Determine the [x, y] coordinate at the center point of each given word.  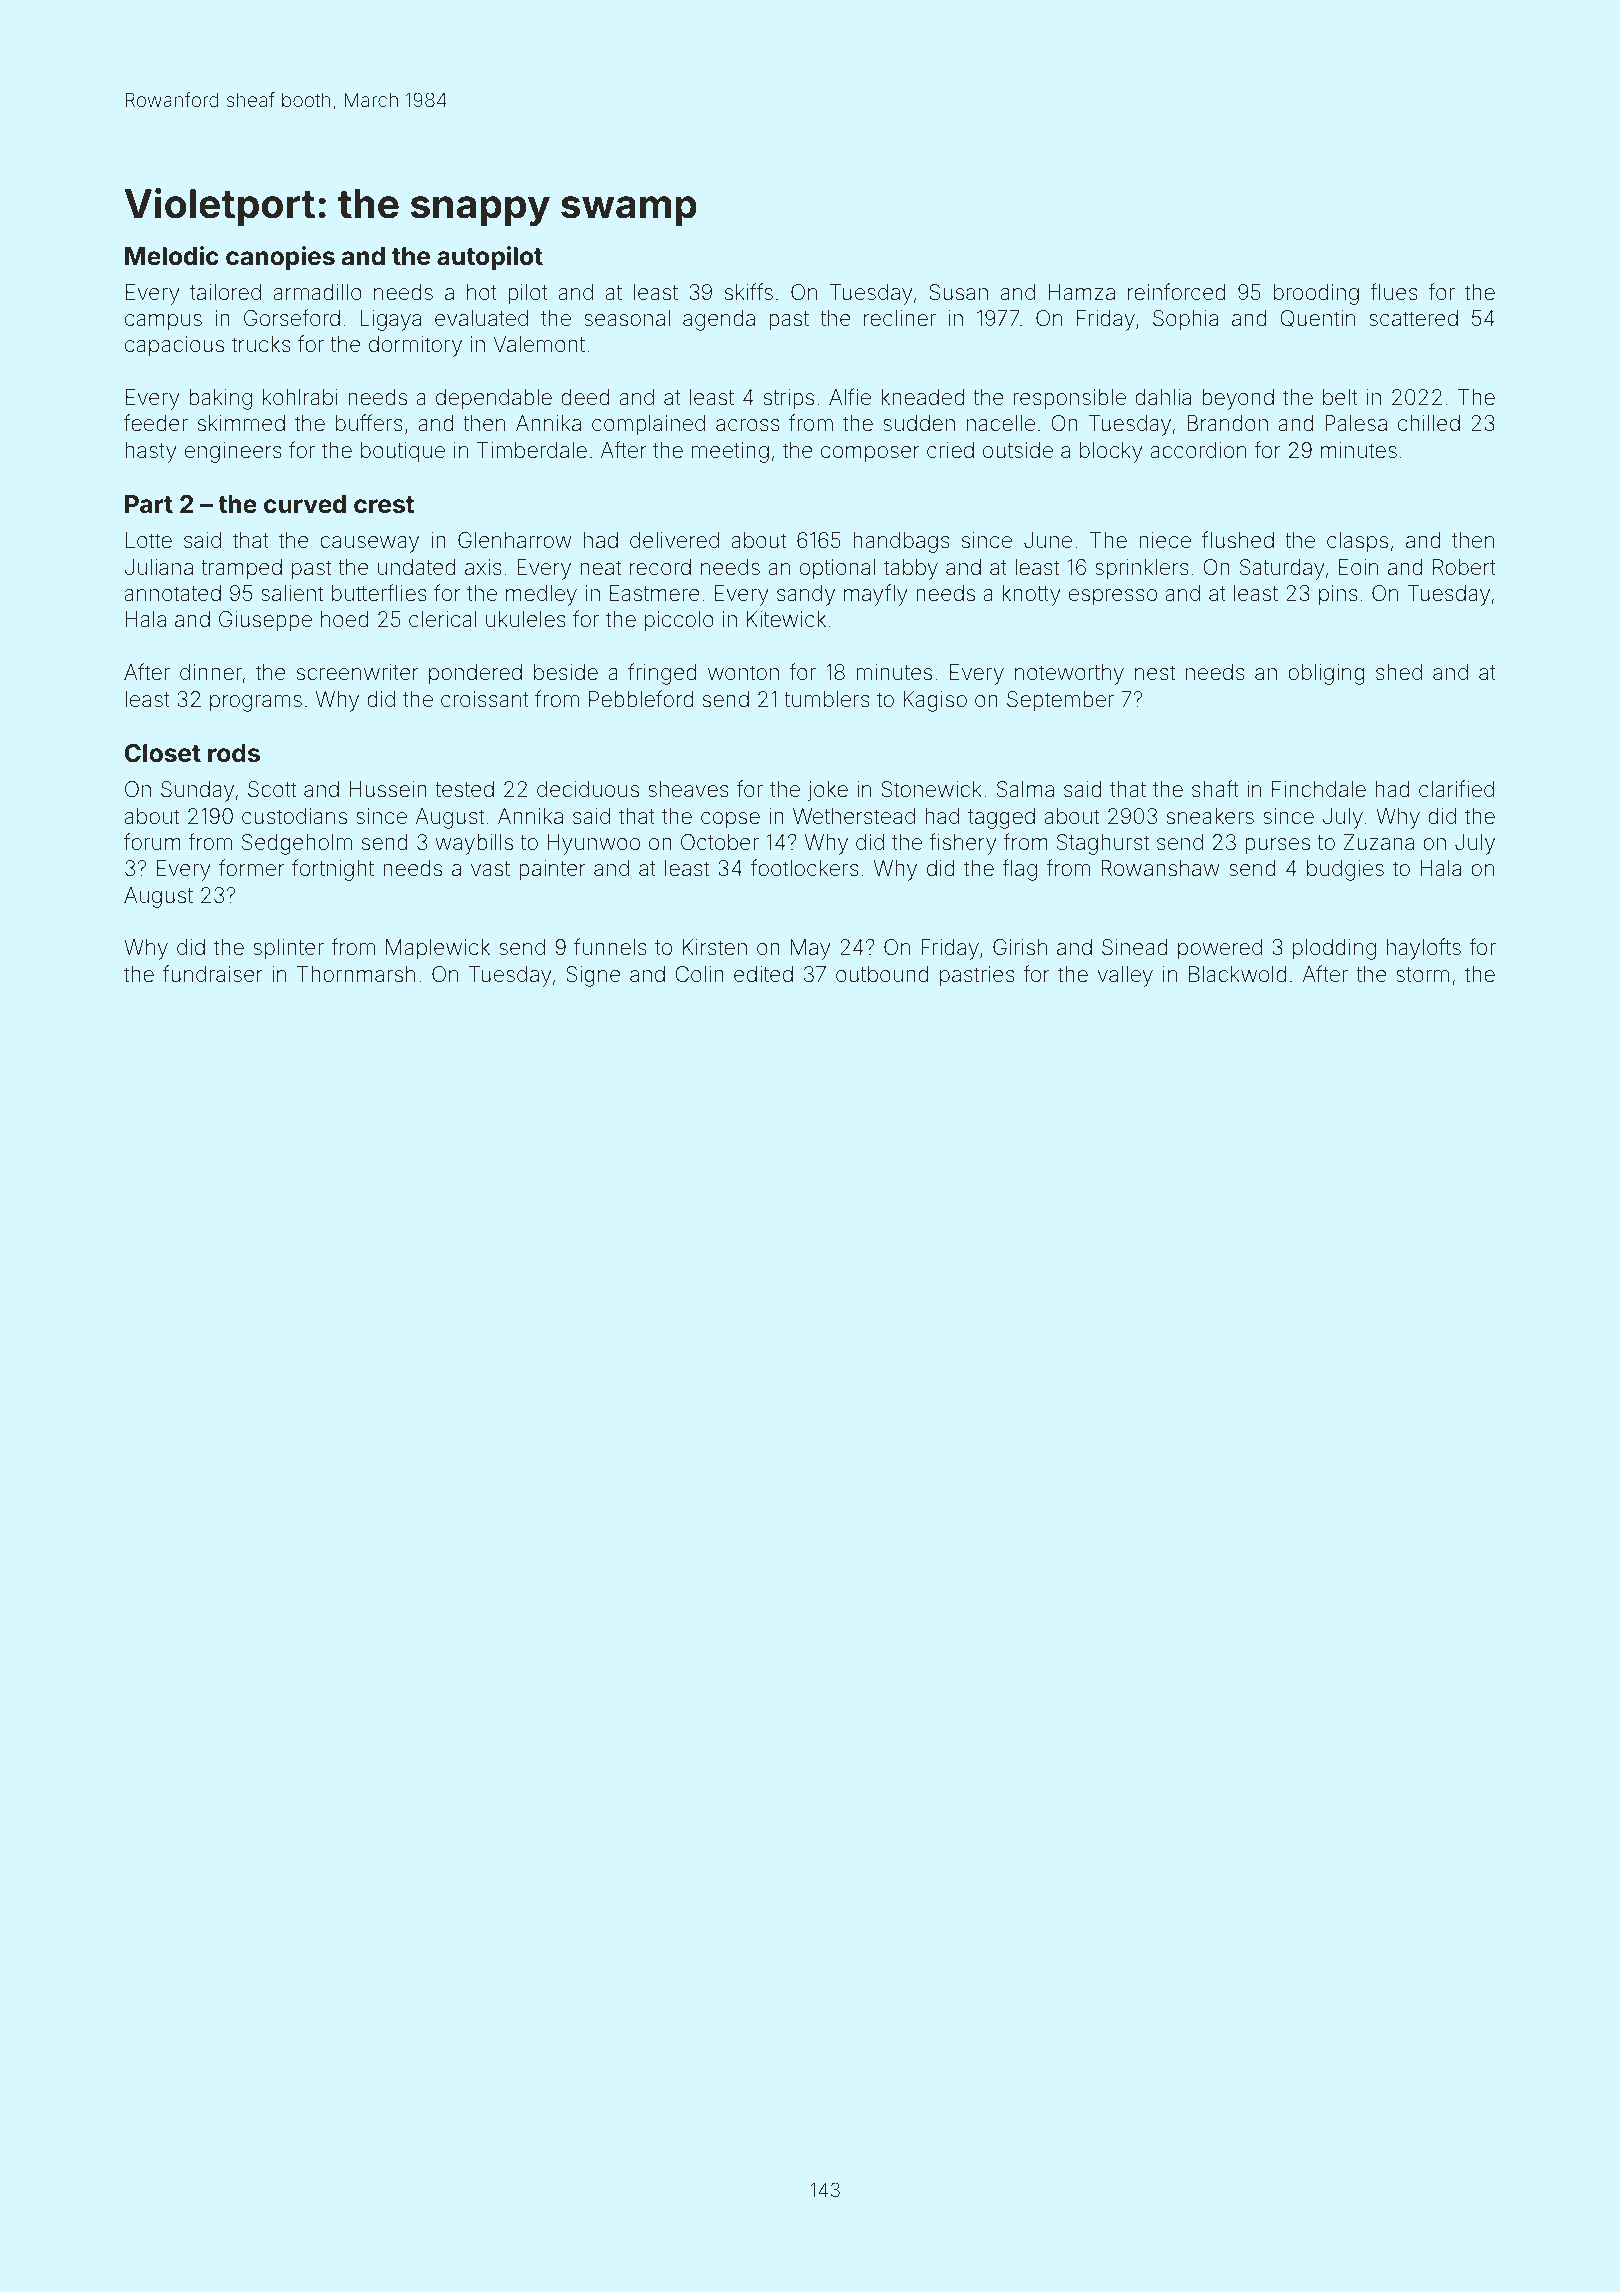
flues [1394, 292]
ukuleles [526, 619]
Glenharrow [515, 540]
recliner [900, 318]
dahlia [1163, 397]
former [252, 867]
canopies [280, 258]
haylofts [1424, 949]
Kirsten [715, 947]
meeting [730, 452]
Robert [1464, 567]
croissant [485, 699]
